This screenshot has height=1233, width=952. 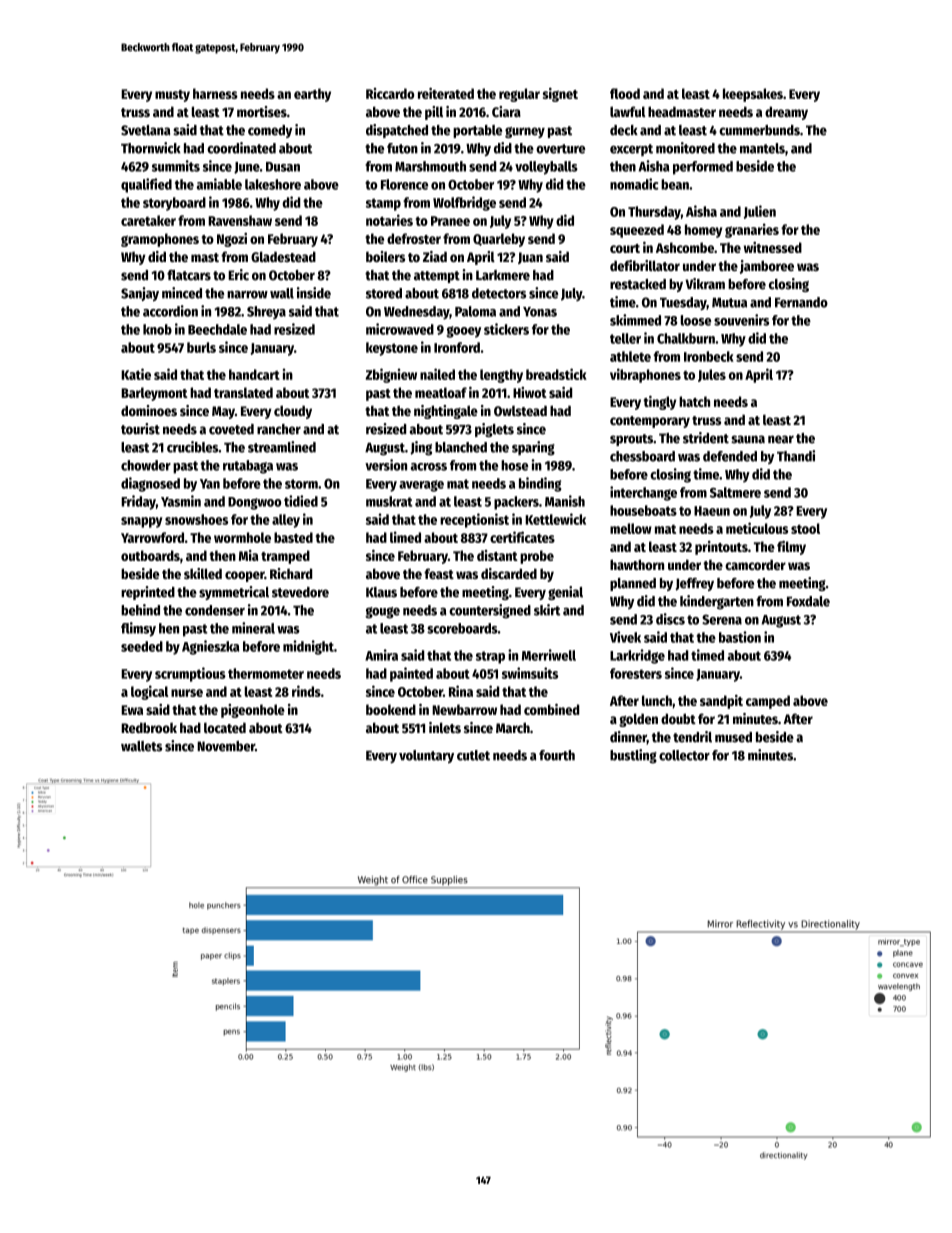 What do you see at coordinates (753, 95) in the screenshot?
I see `keepsakes` at bounding box center [753, 95].
